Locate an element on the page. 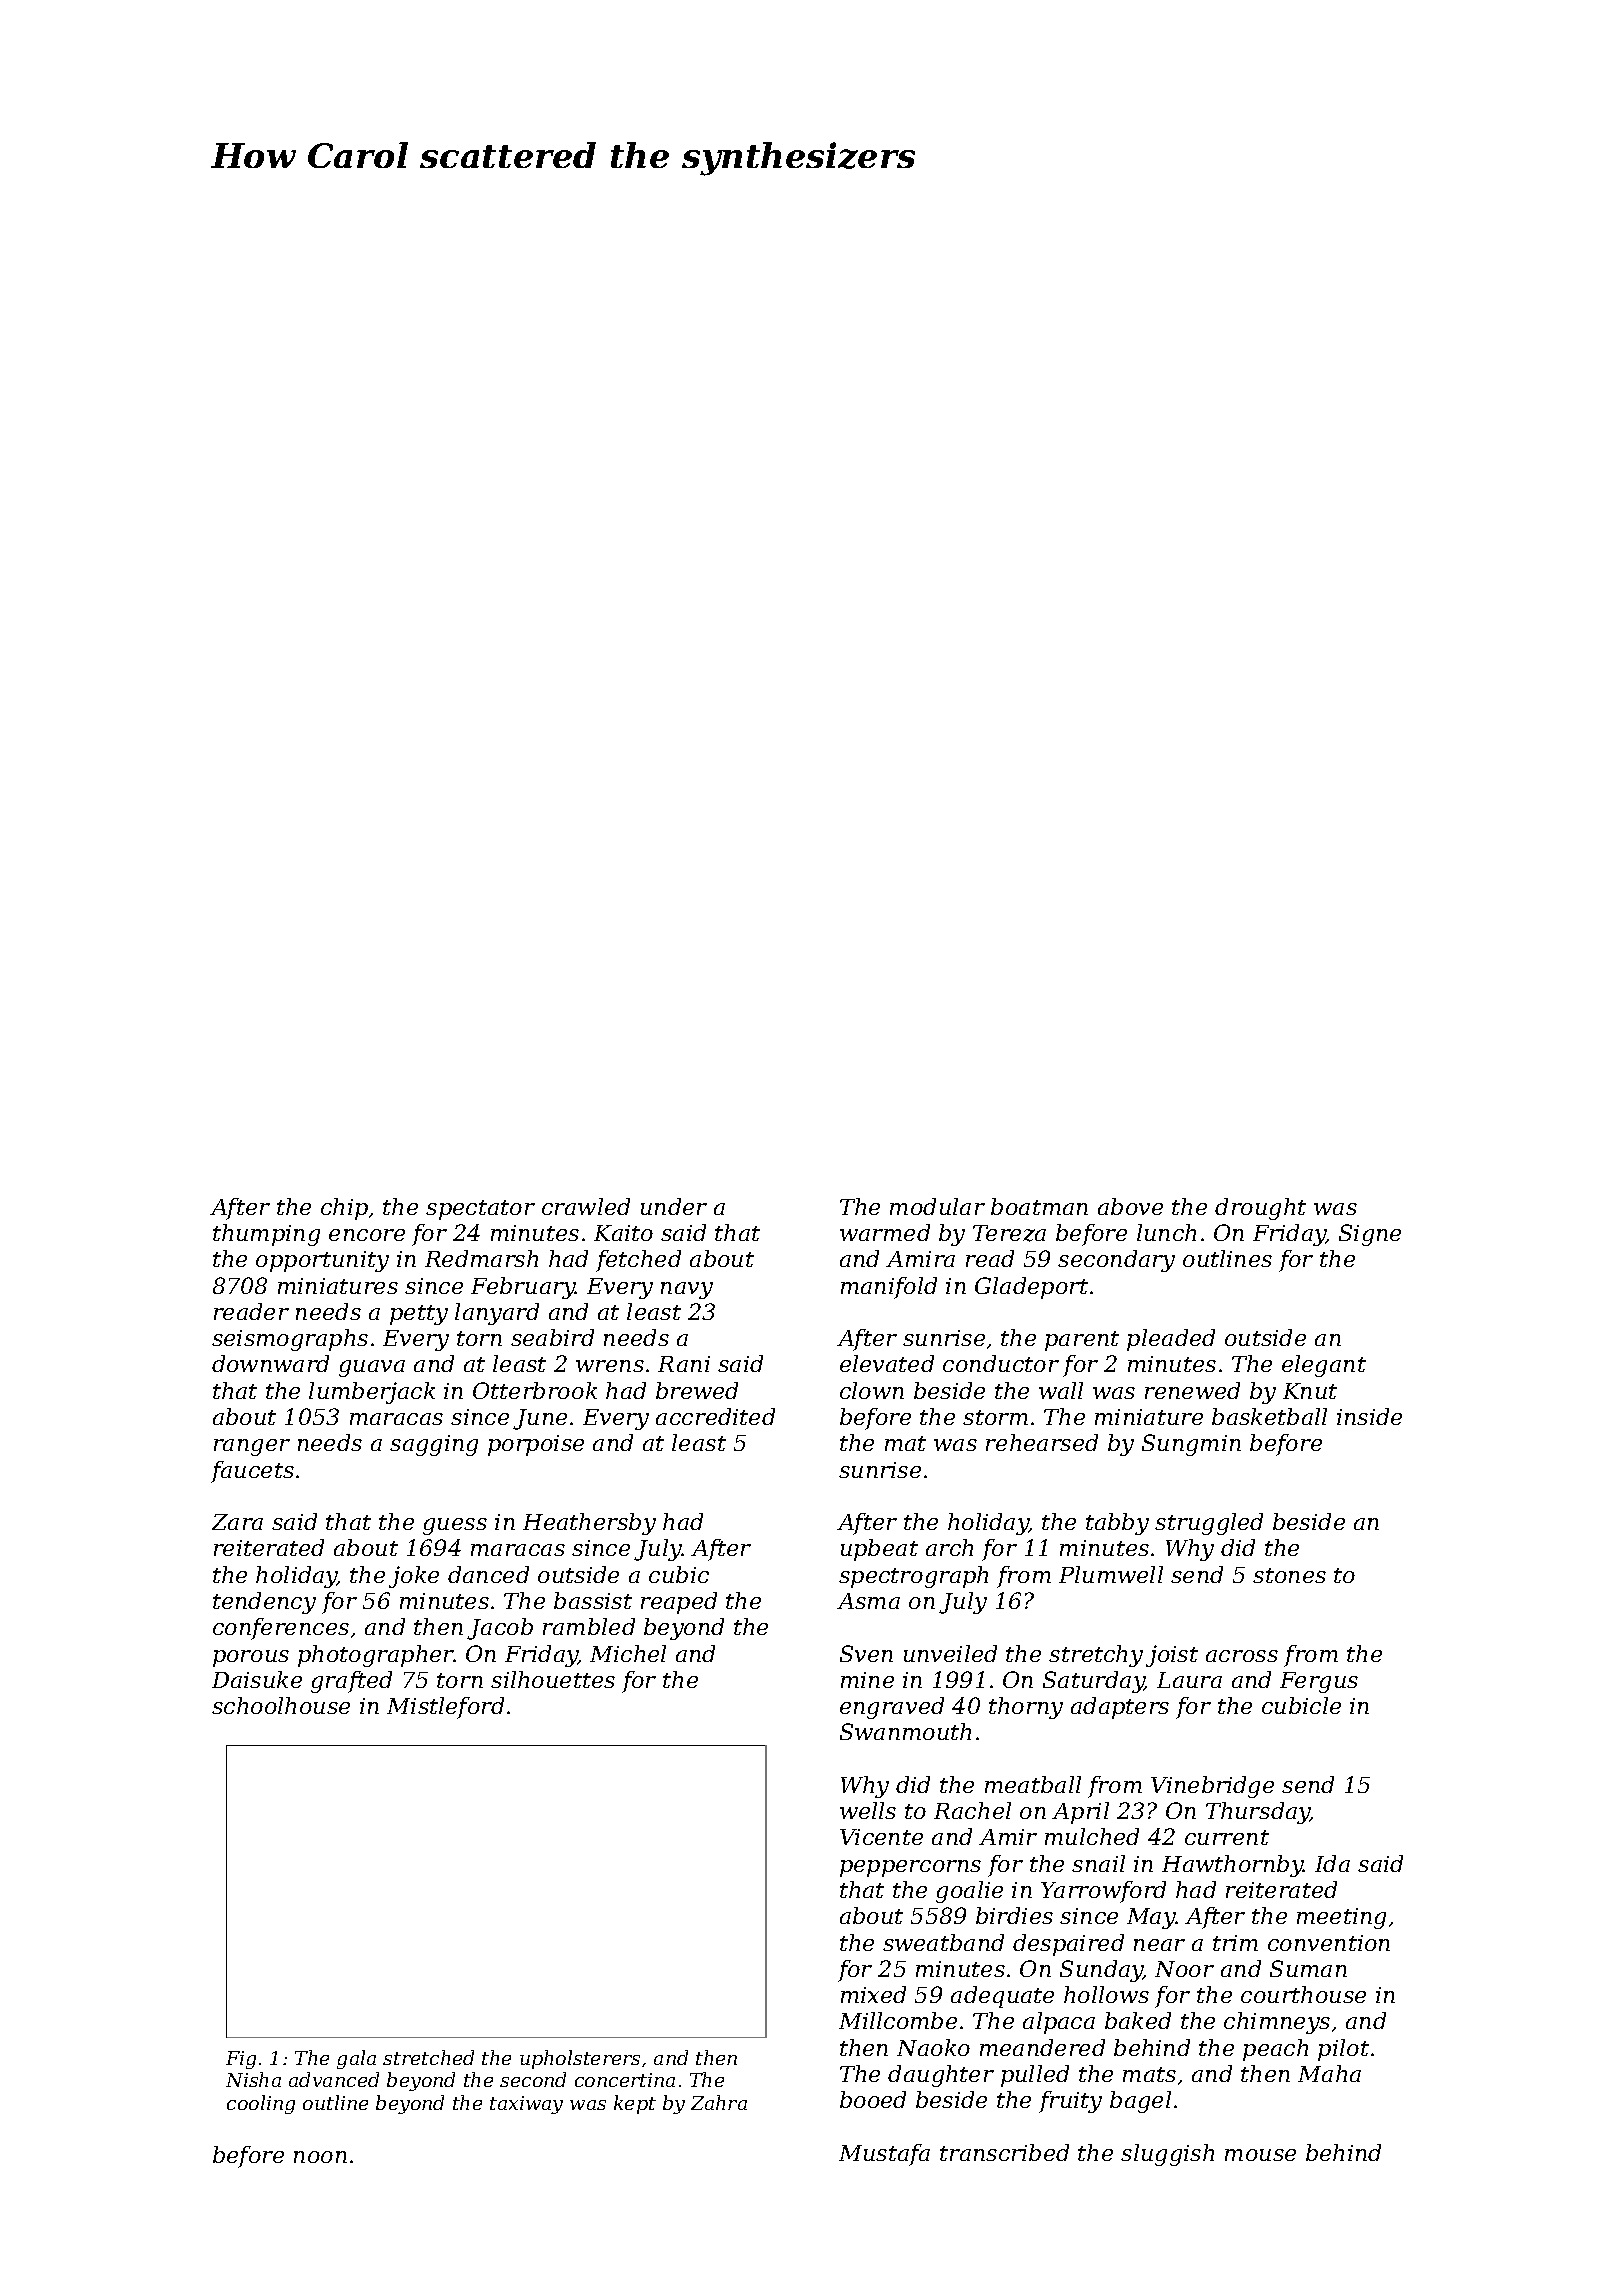 The image size is (1620, 2292). sweatband is located at coordinates (943, 1942).
